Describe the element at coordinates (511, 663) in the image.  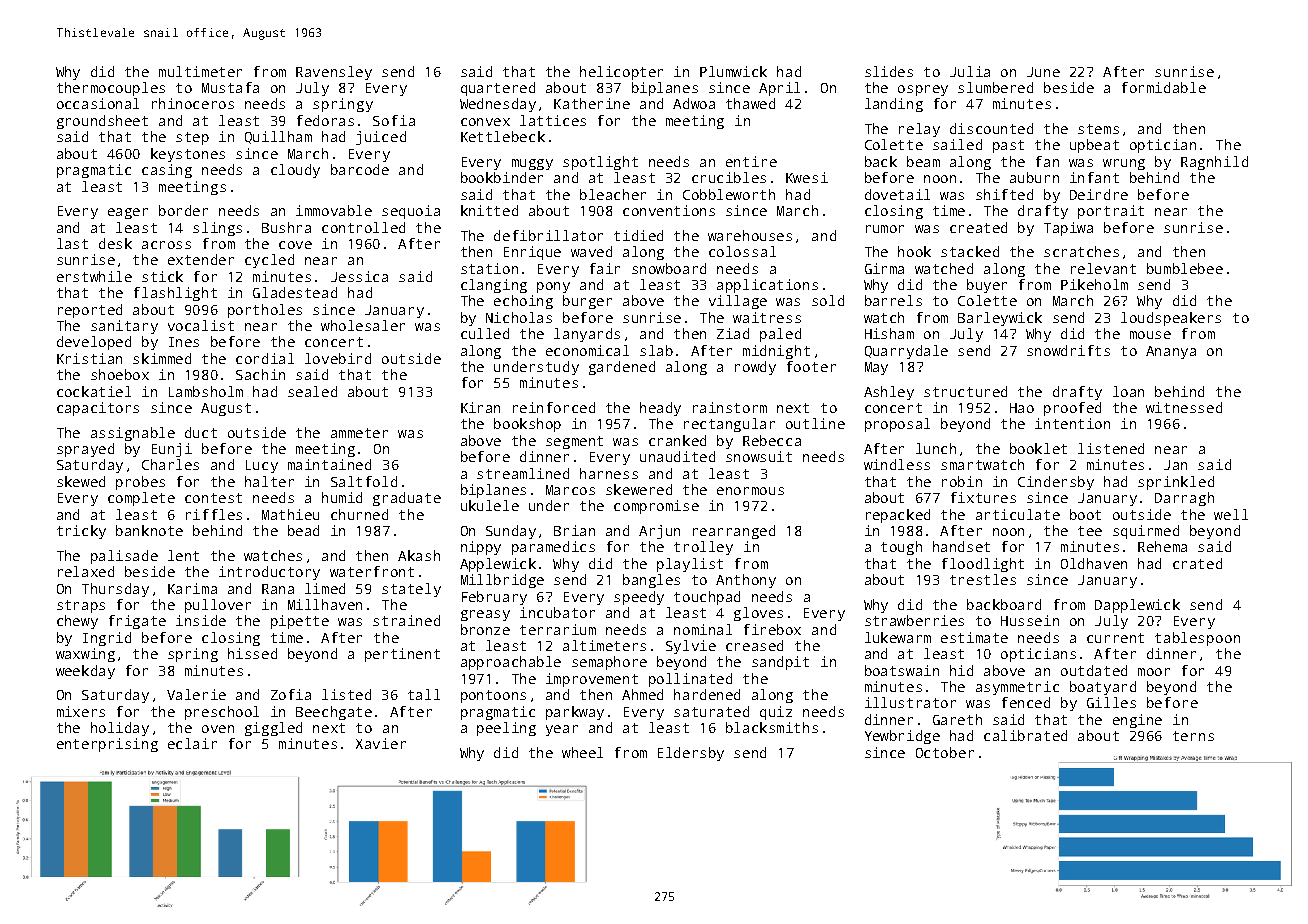
I see `approachable` at that location.
